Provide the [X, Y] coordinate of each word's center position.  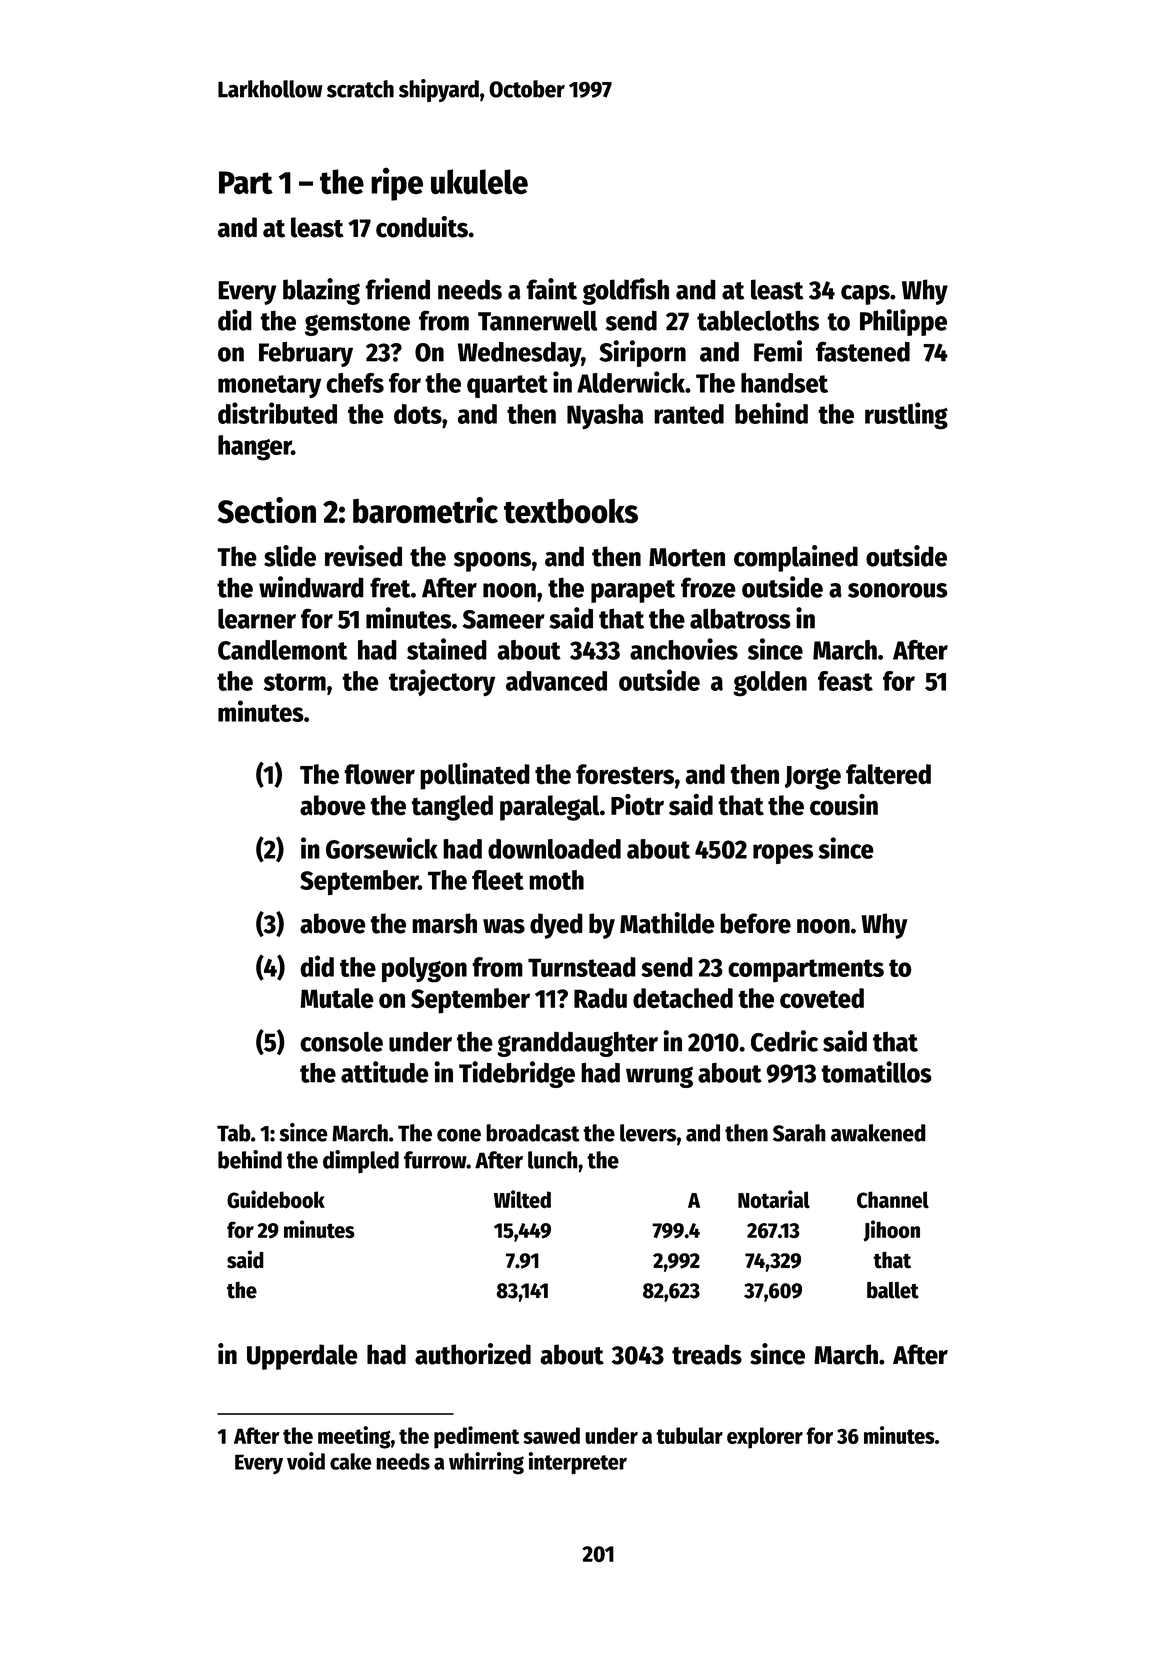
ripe [397, 184]
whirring [486, 1463]
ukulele [479, 182]
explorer [765, 1438]
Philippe [903, 322]
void [306, 1461]
